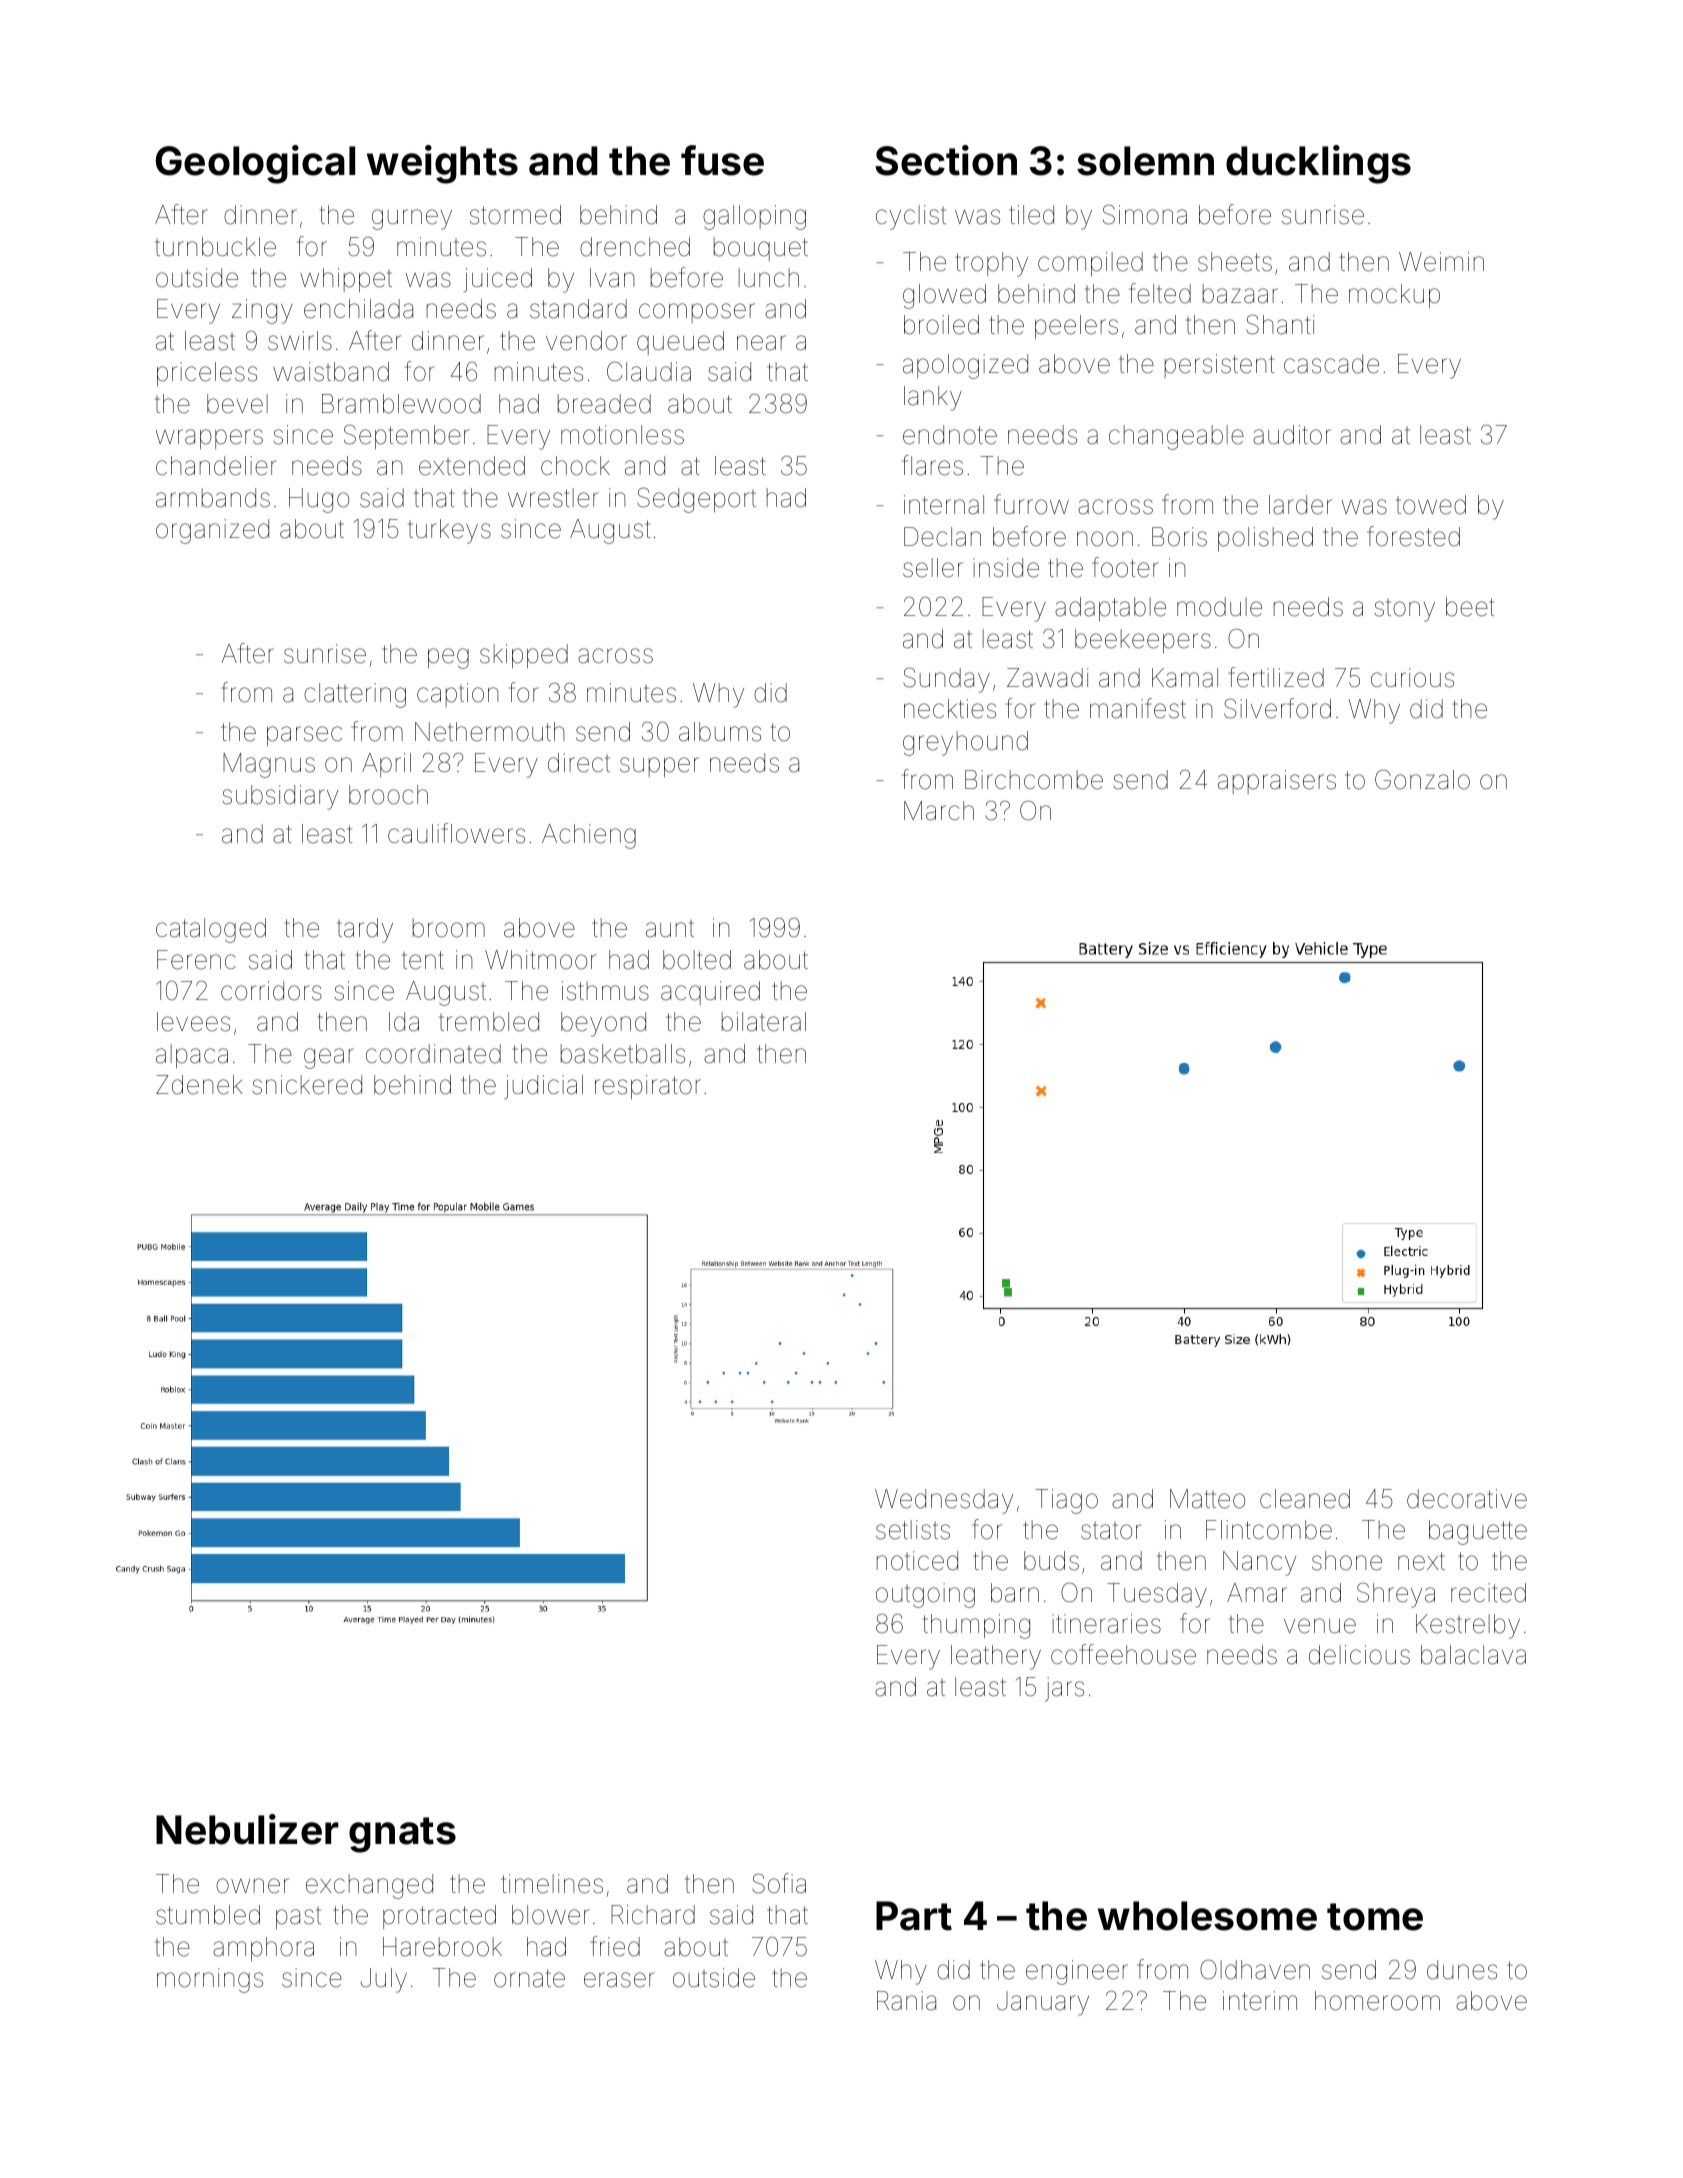  What do you see at coordinates (529, 1978) in the screenshot?
I see `ornate` at bounding box center [529, 1978].
